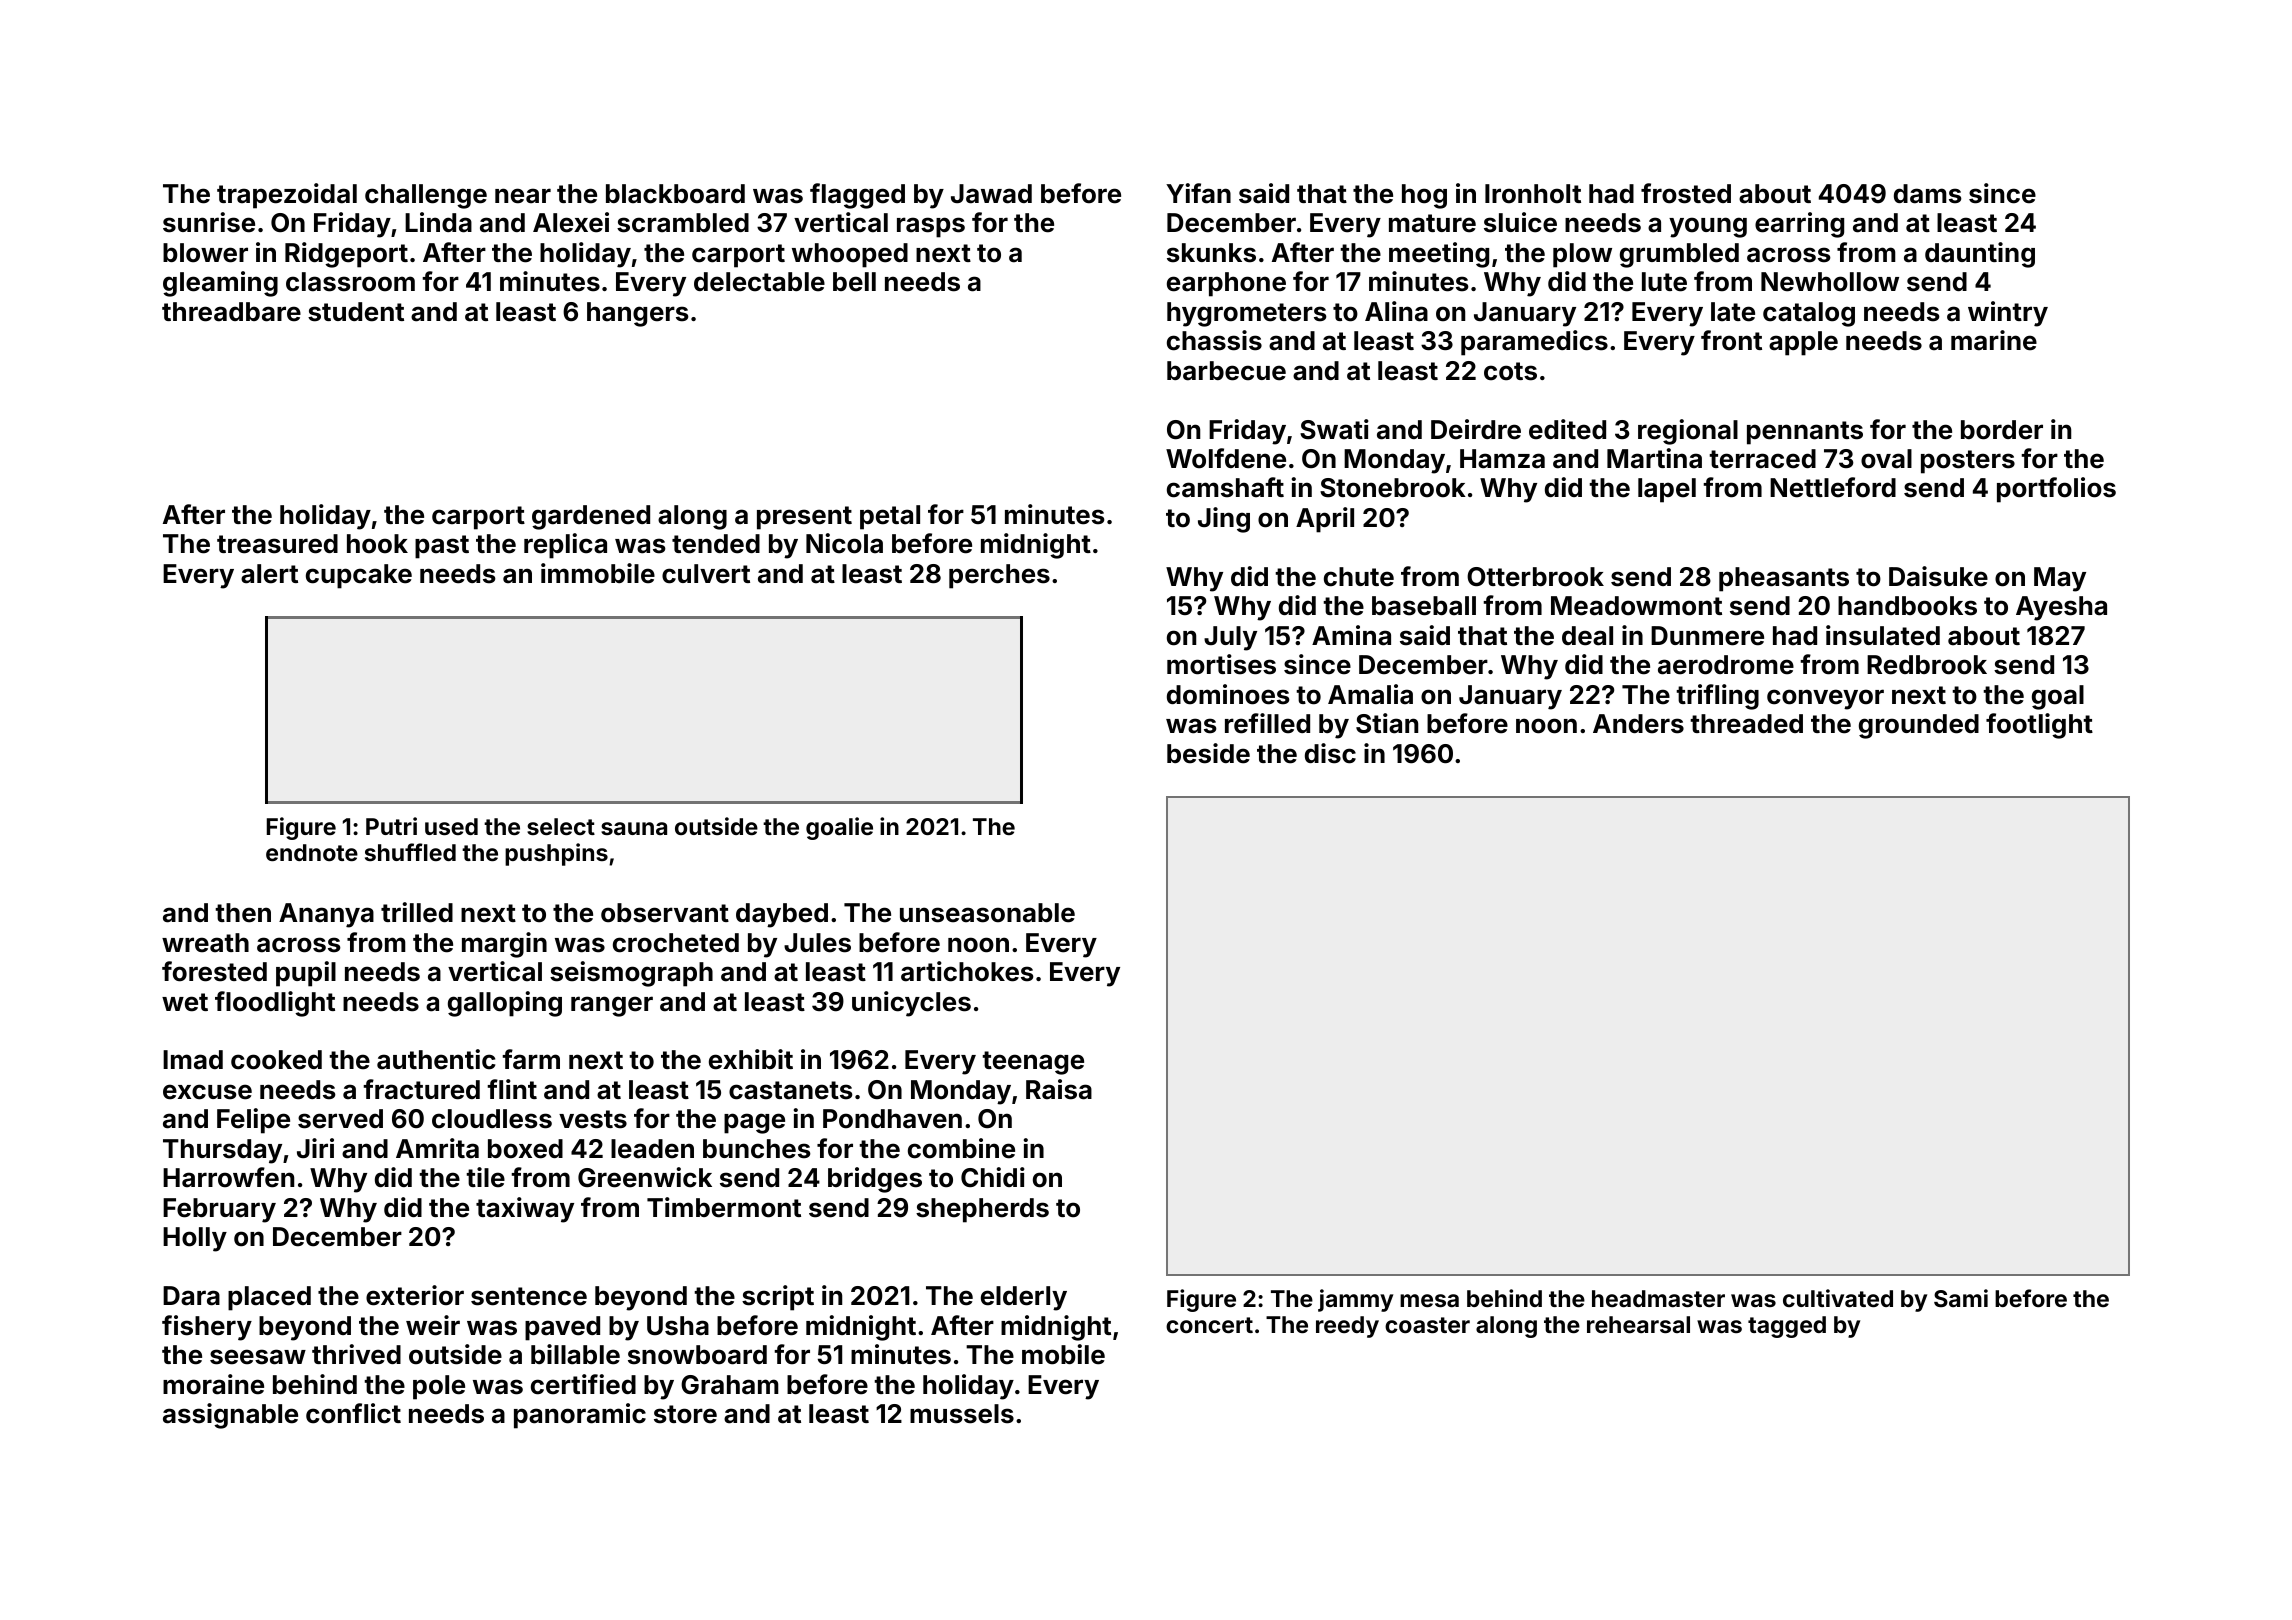 Image resolution: width=2292 pixels, height=1620 pixels. Describe the element at coordinates (1208, 753) in the screenshot. I see `beside` at that location.
